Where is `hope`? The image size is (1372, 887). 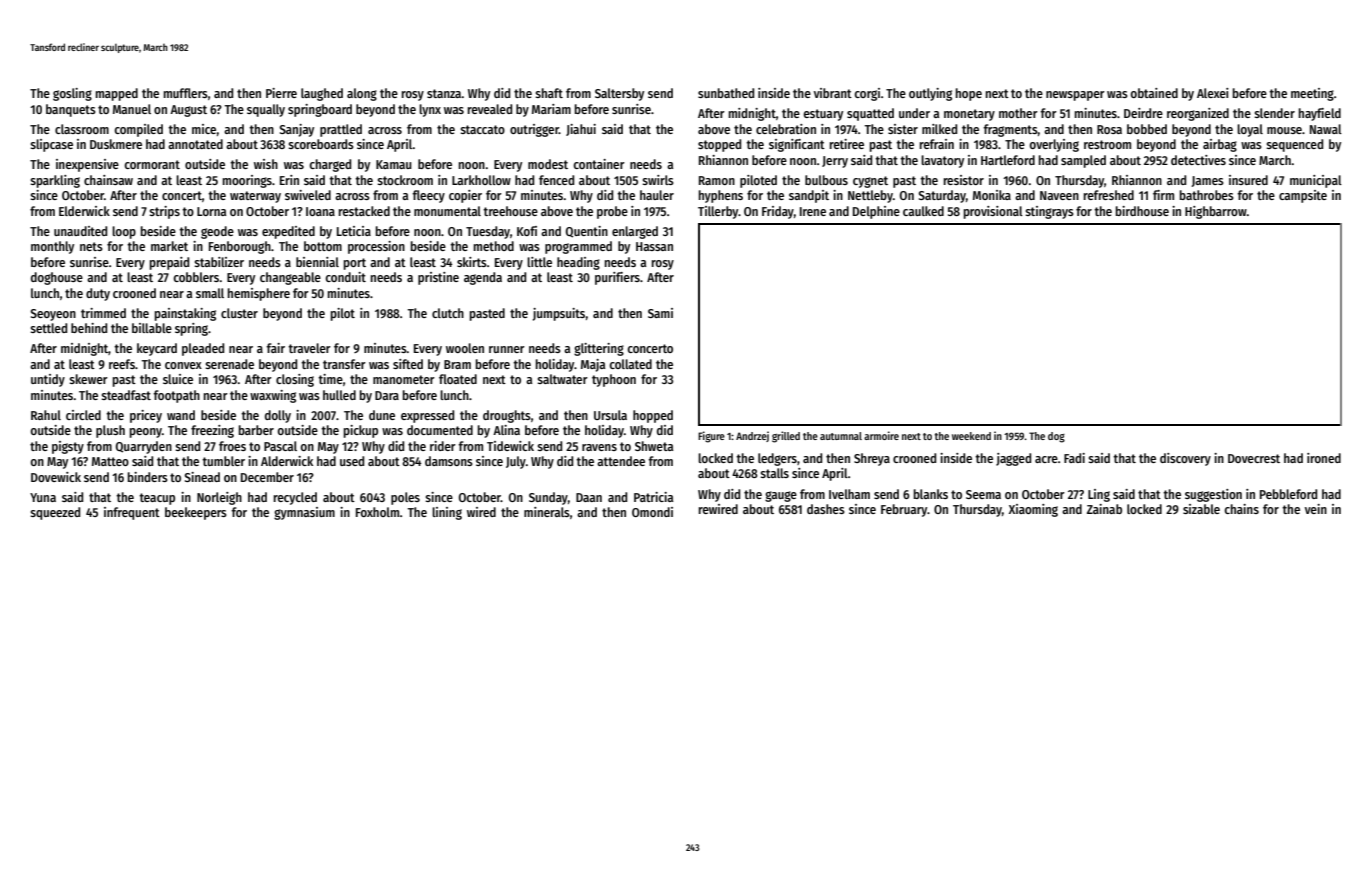 hope is located at coordinates (969, 94).
